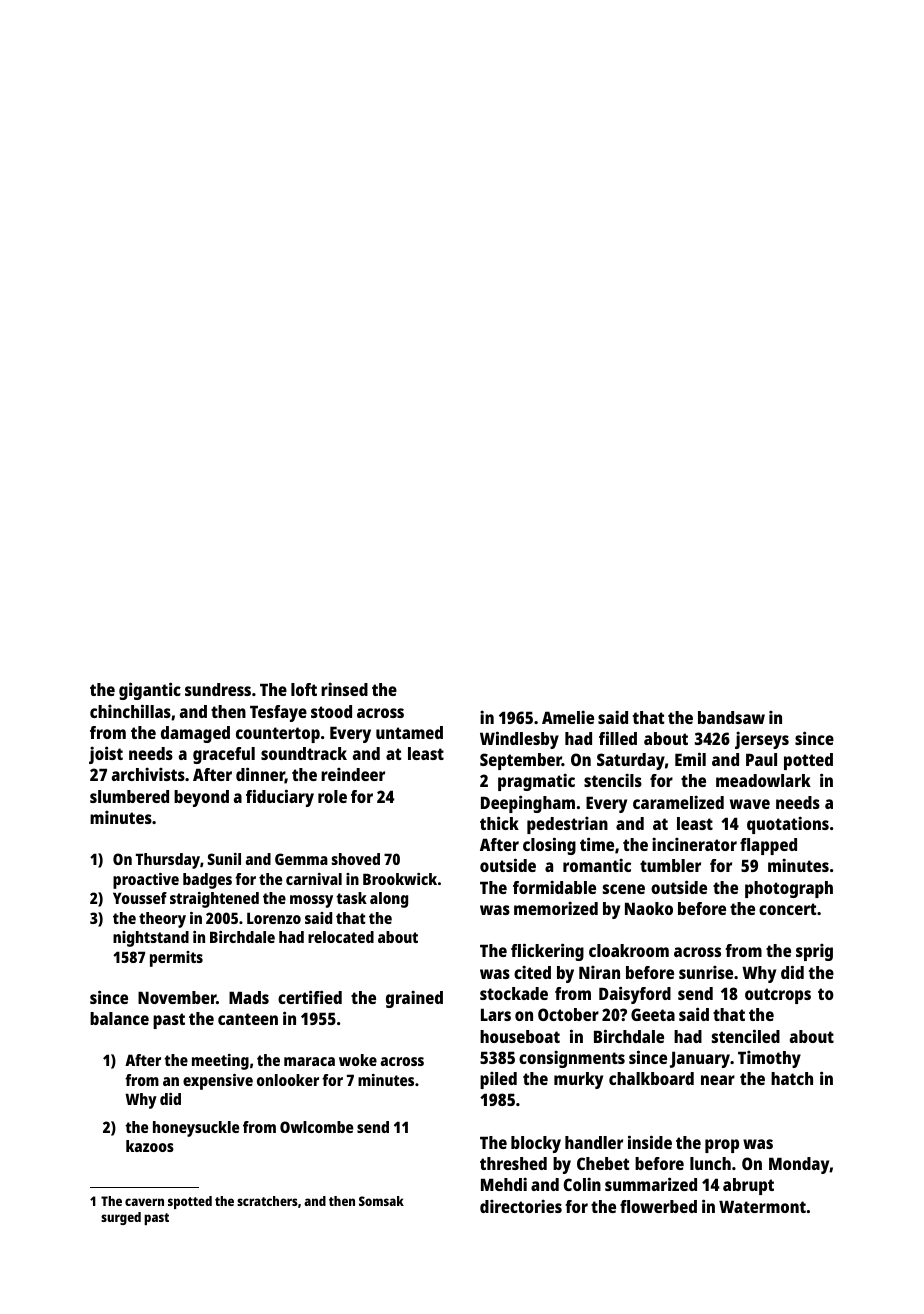  I want to click on tumbler, so click(670, 865).
